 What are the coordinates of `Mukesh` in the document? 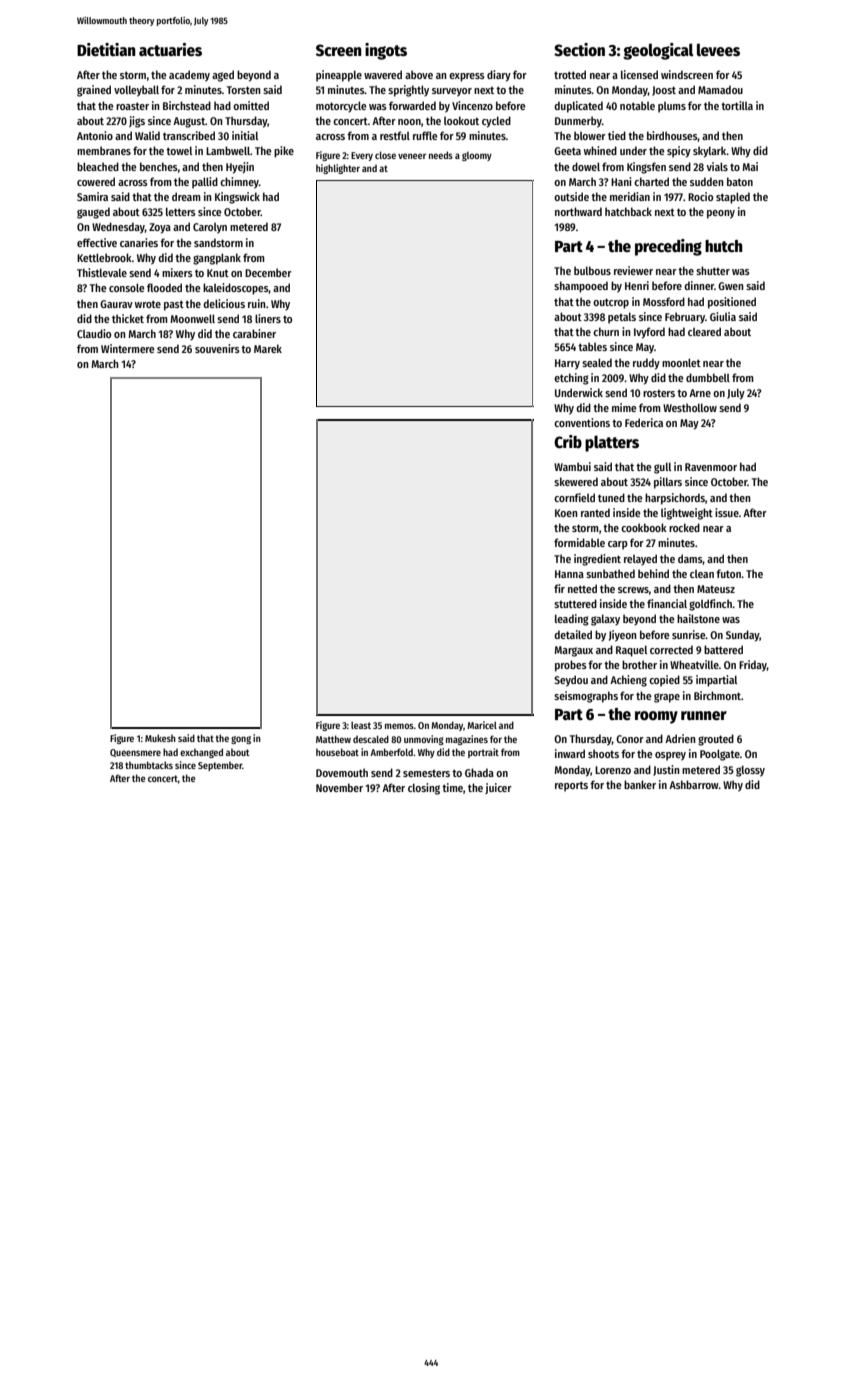 It's located at (160, 738).
